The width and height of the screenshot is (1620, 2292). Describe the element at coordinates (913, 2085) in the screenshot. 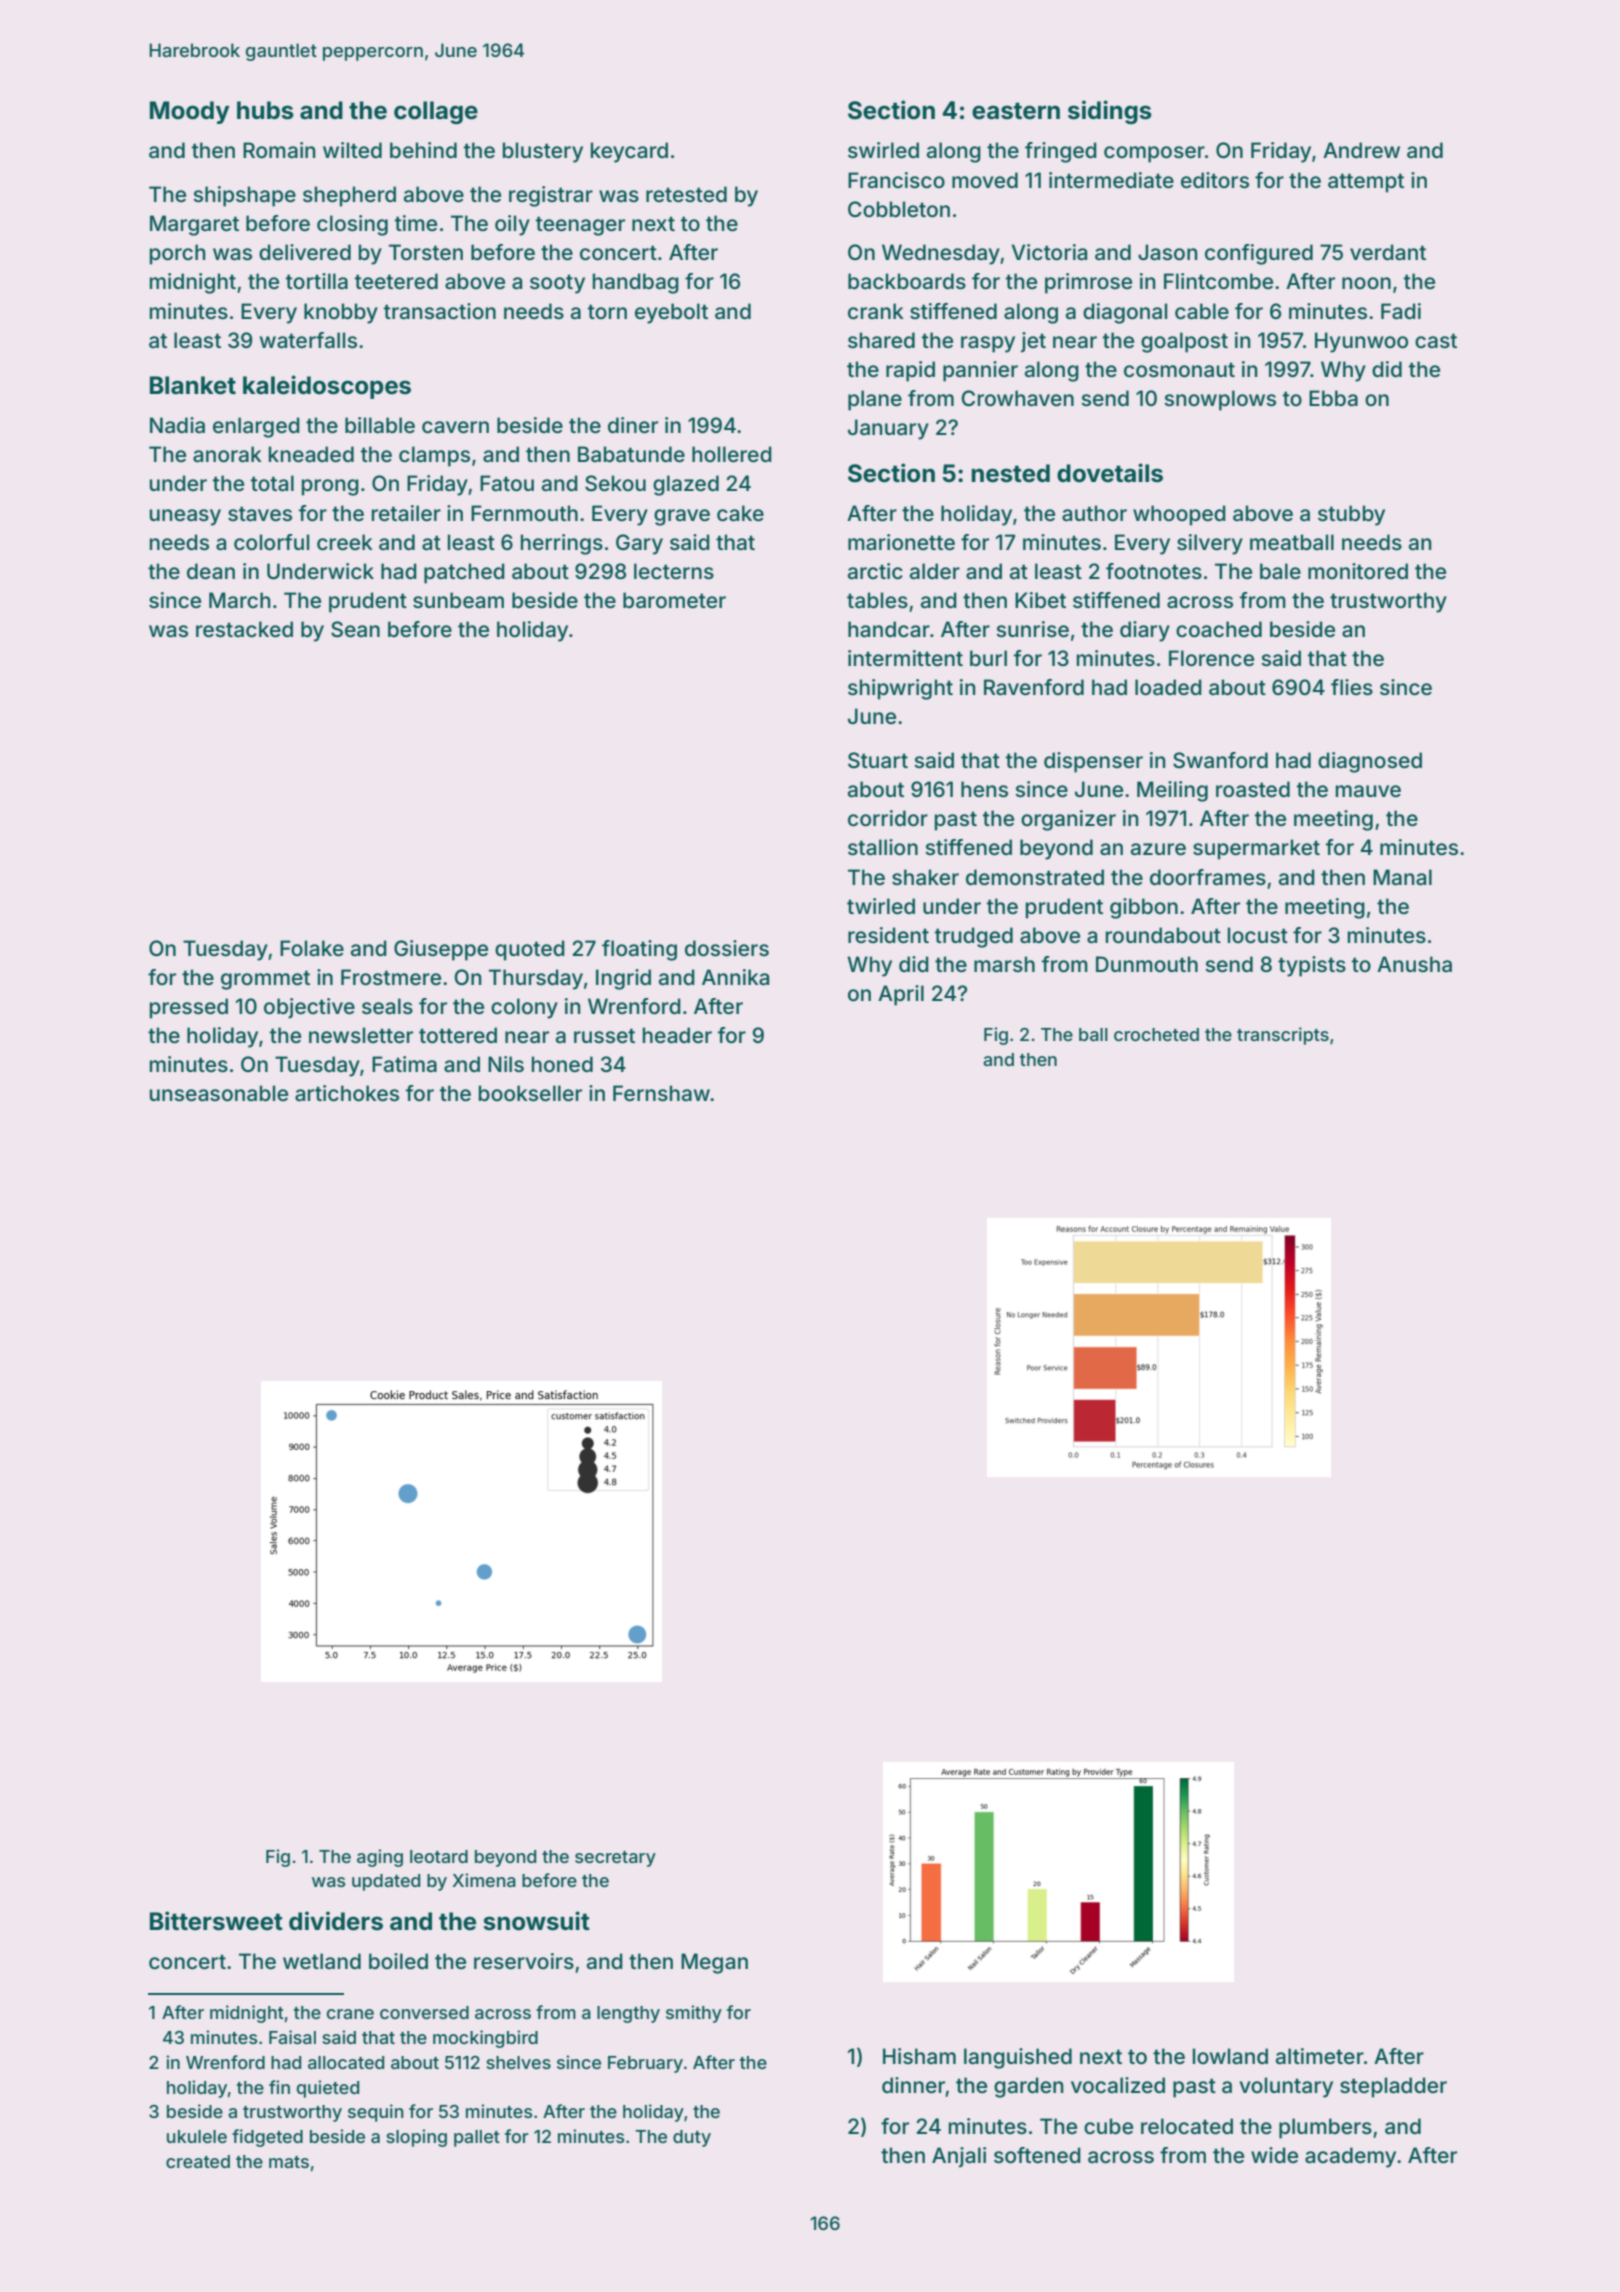

I see `dinner` at that location.
